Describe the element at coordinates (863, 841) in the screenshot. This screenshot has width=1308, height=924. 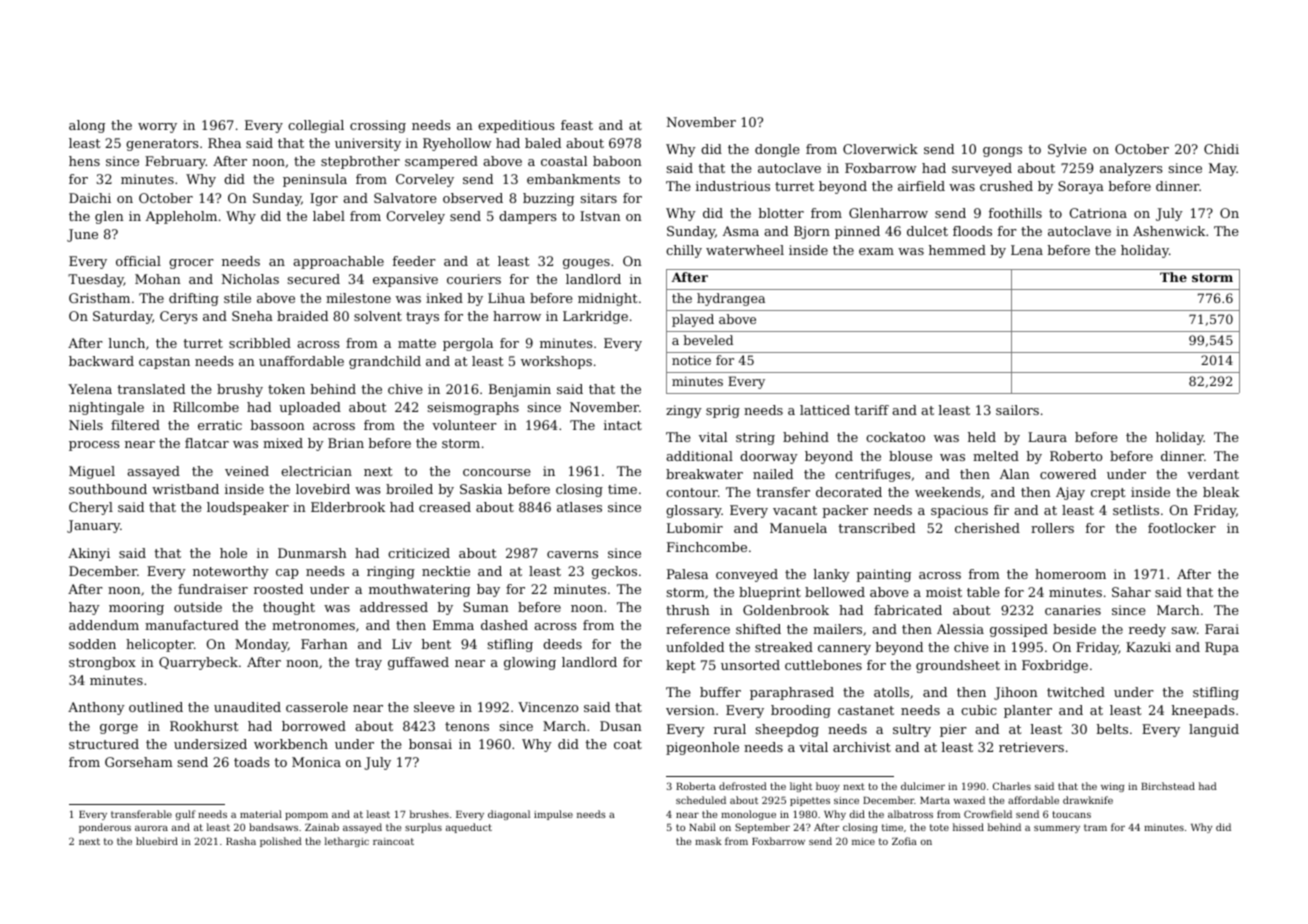
I see `mice` at that location.
